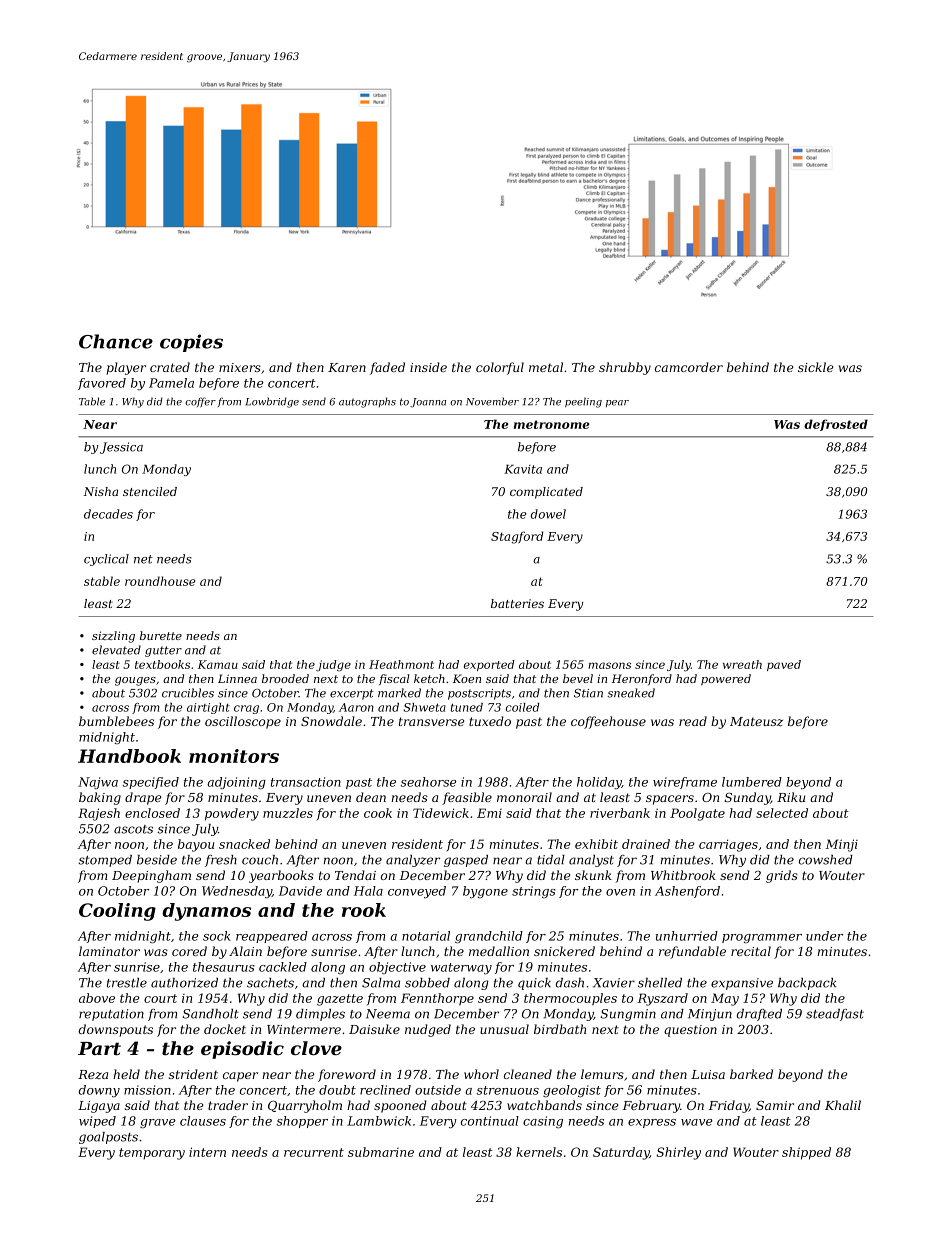 This document has height=1233, width=952. What do you see at coordinates (116, 1030) in the document?
I see `downspouts` at bounding box center [116, 1030].
